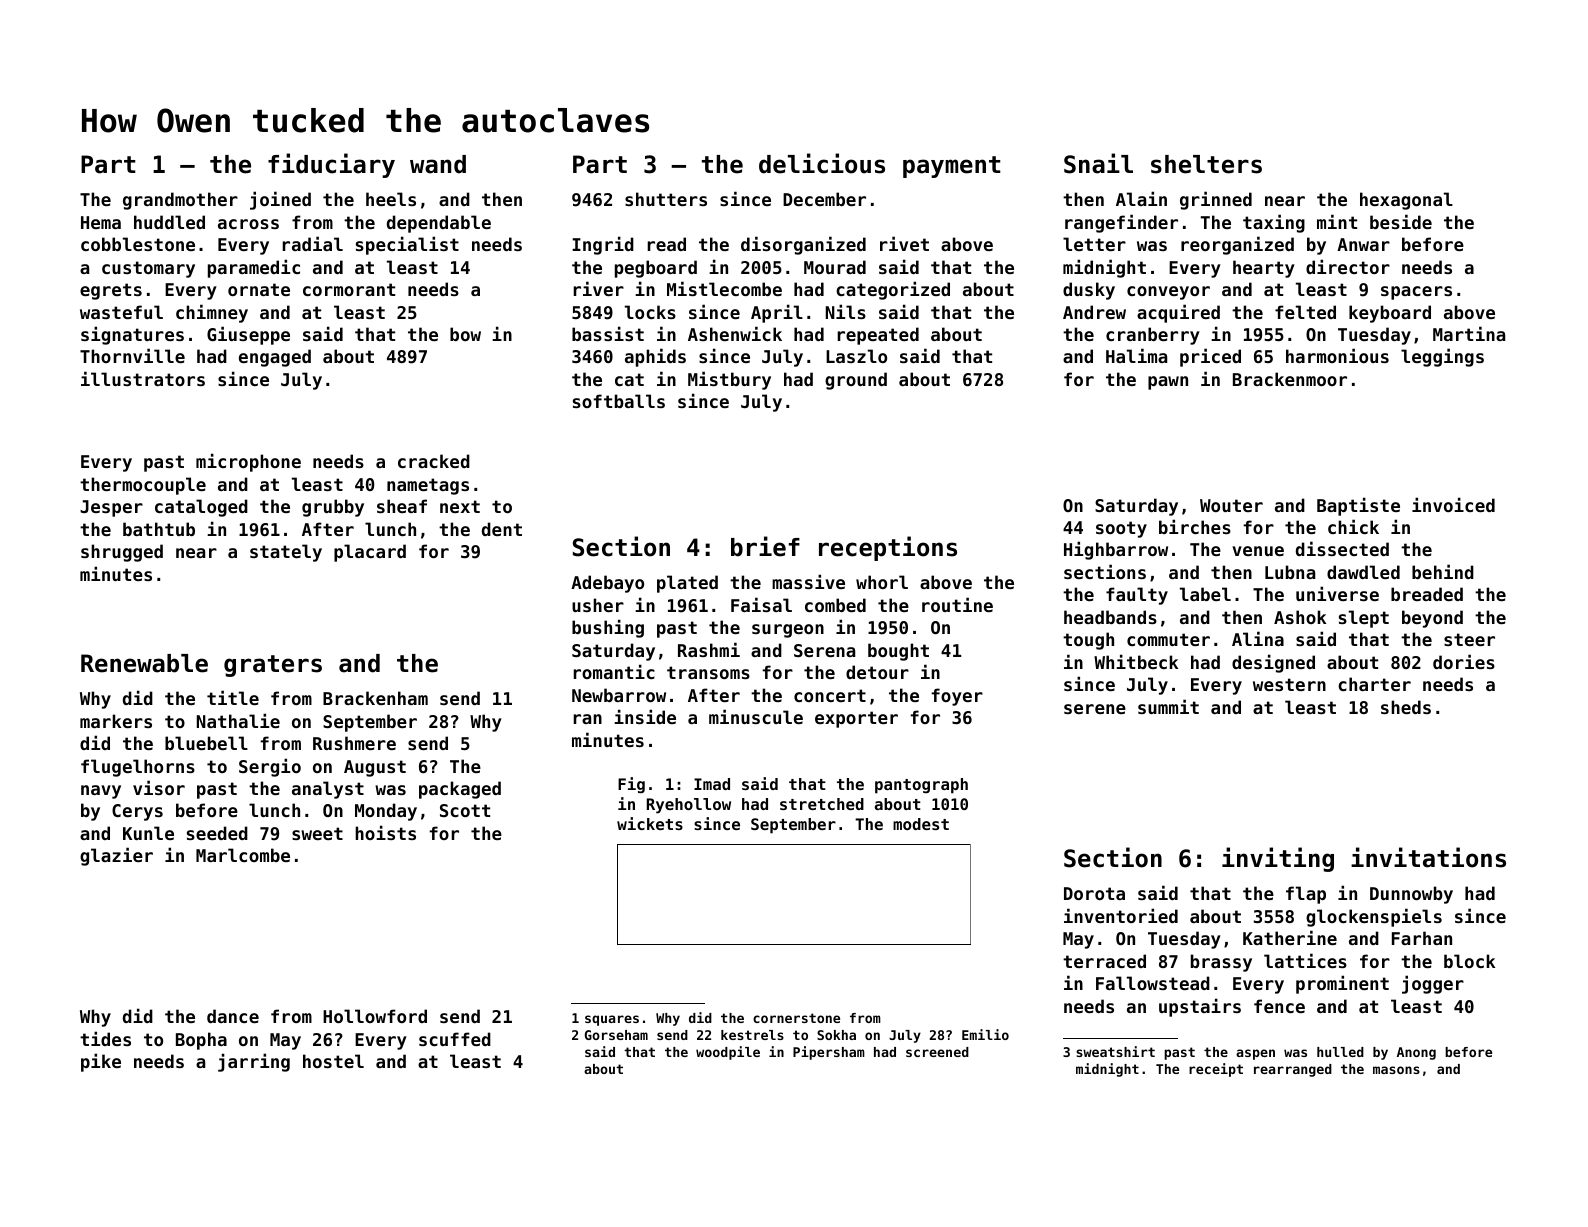 This screenshot has width=1588, height=1227. I want to click on hostel, so click(333, 1061).
